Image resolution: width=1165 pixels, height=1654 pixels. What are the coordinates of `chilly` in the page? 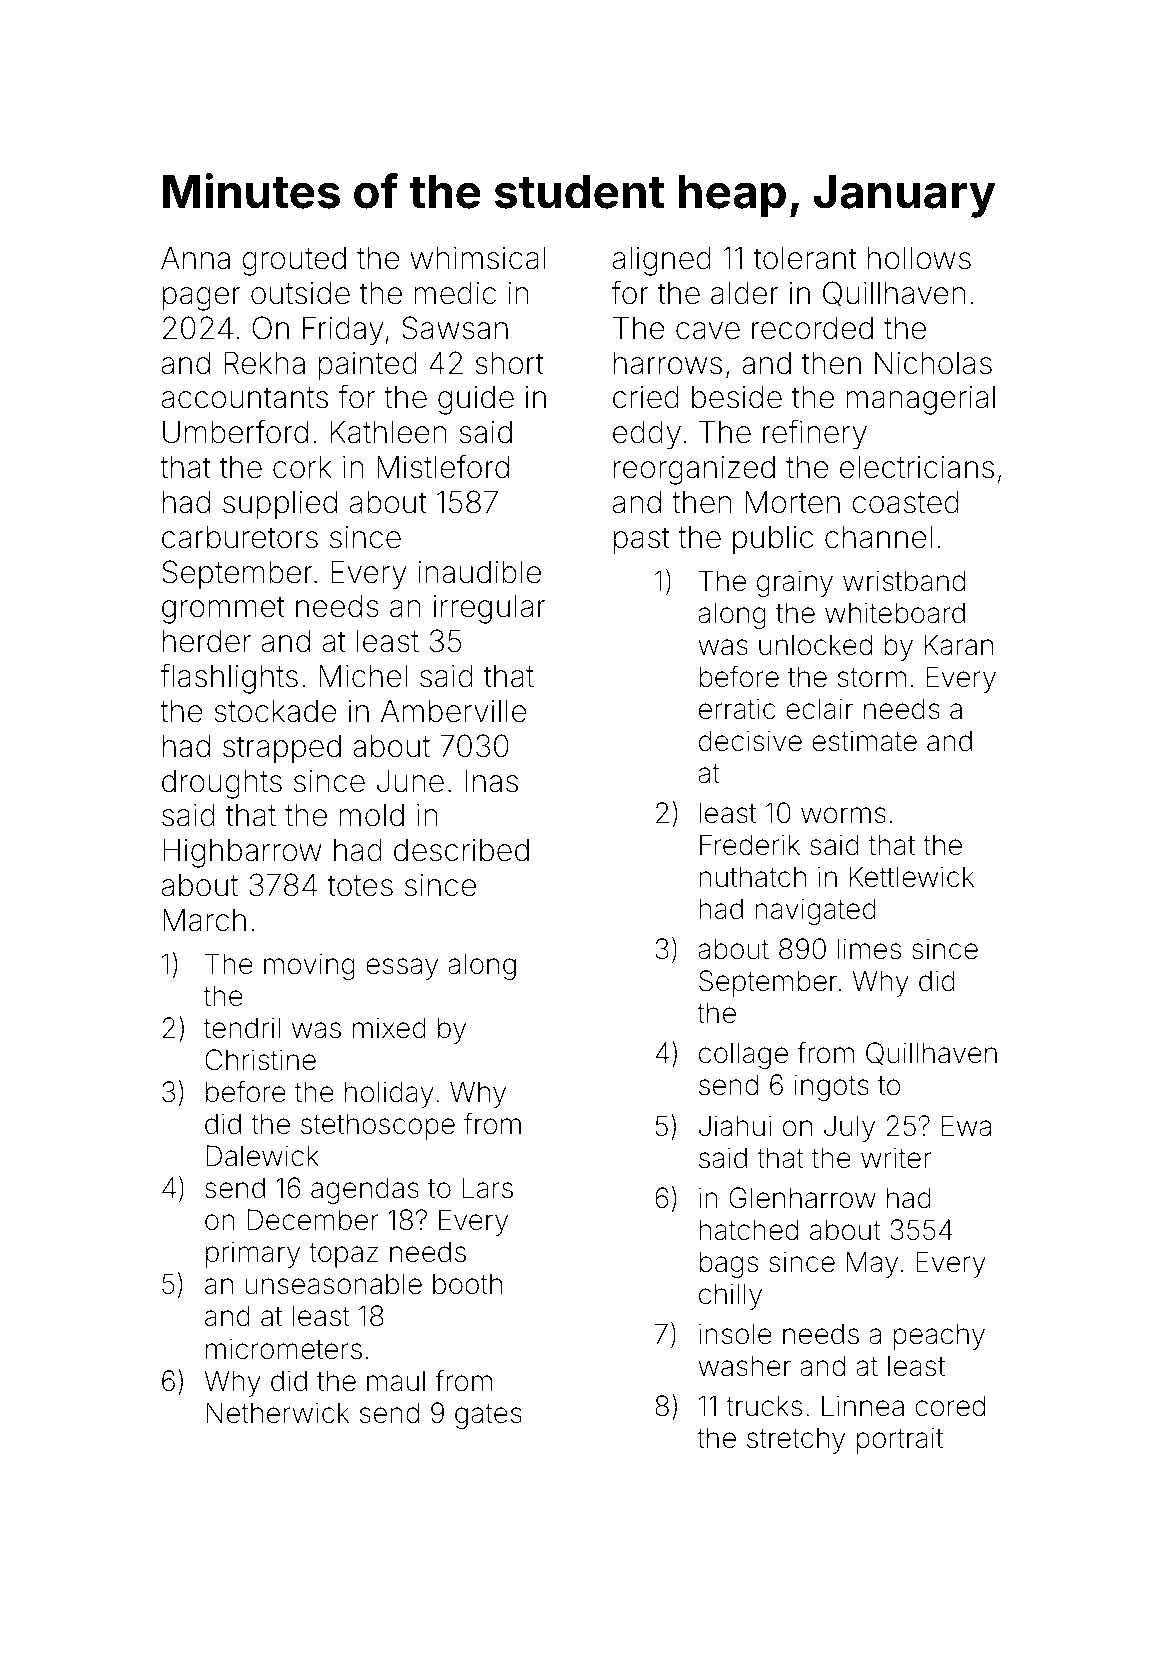 It's located at (730, 1296).
